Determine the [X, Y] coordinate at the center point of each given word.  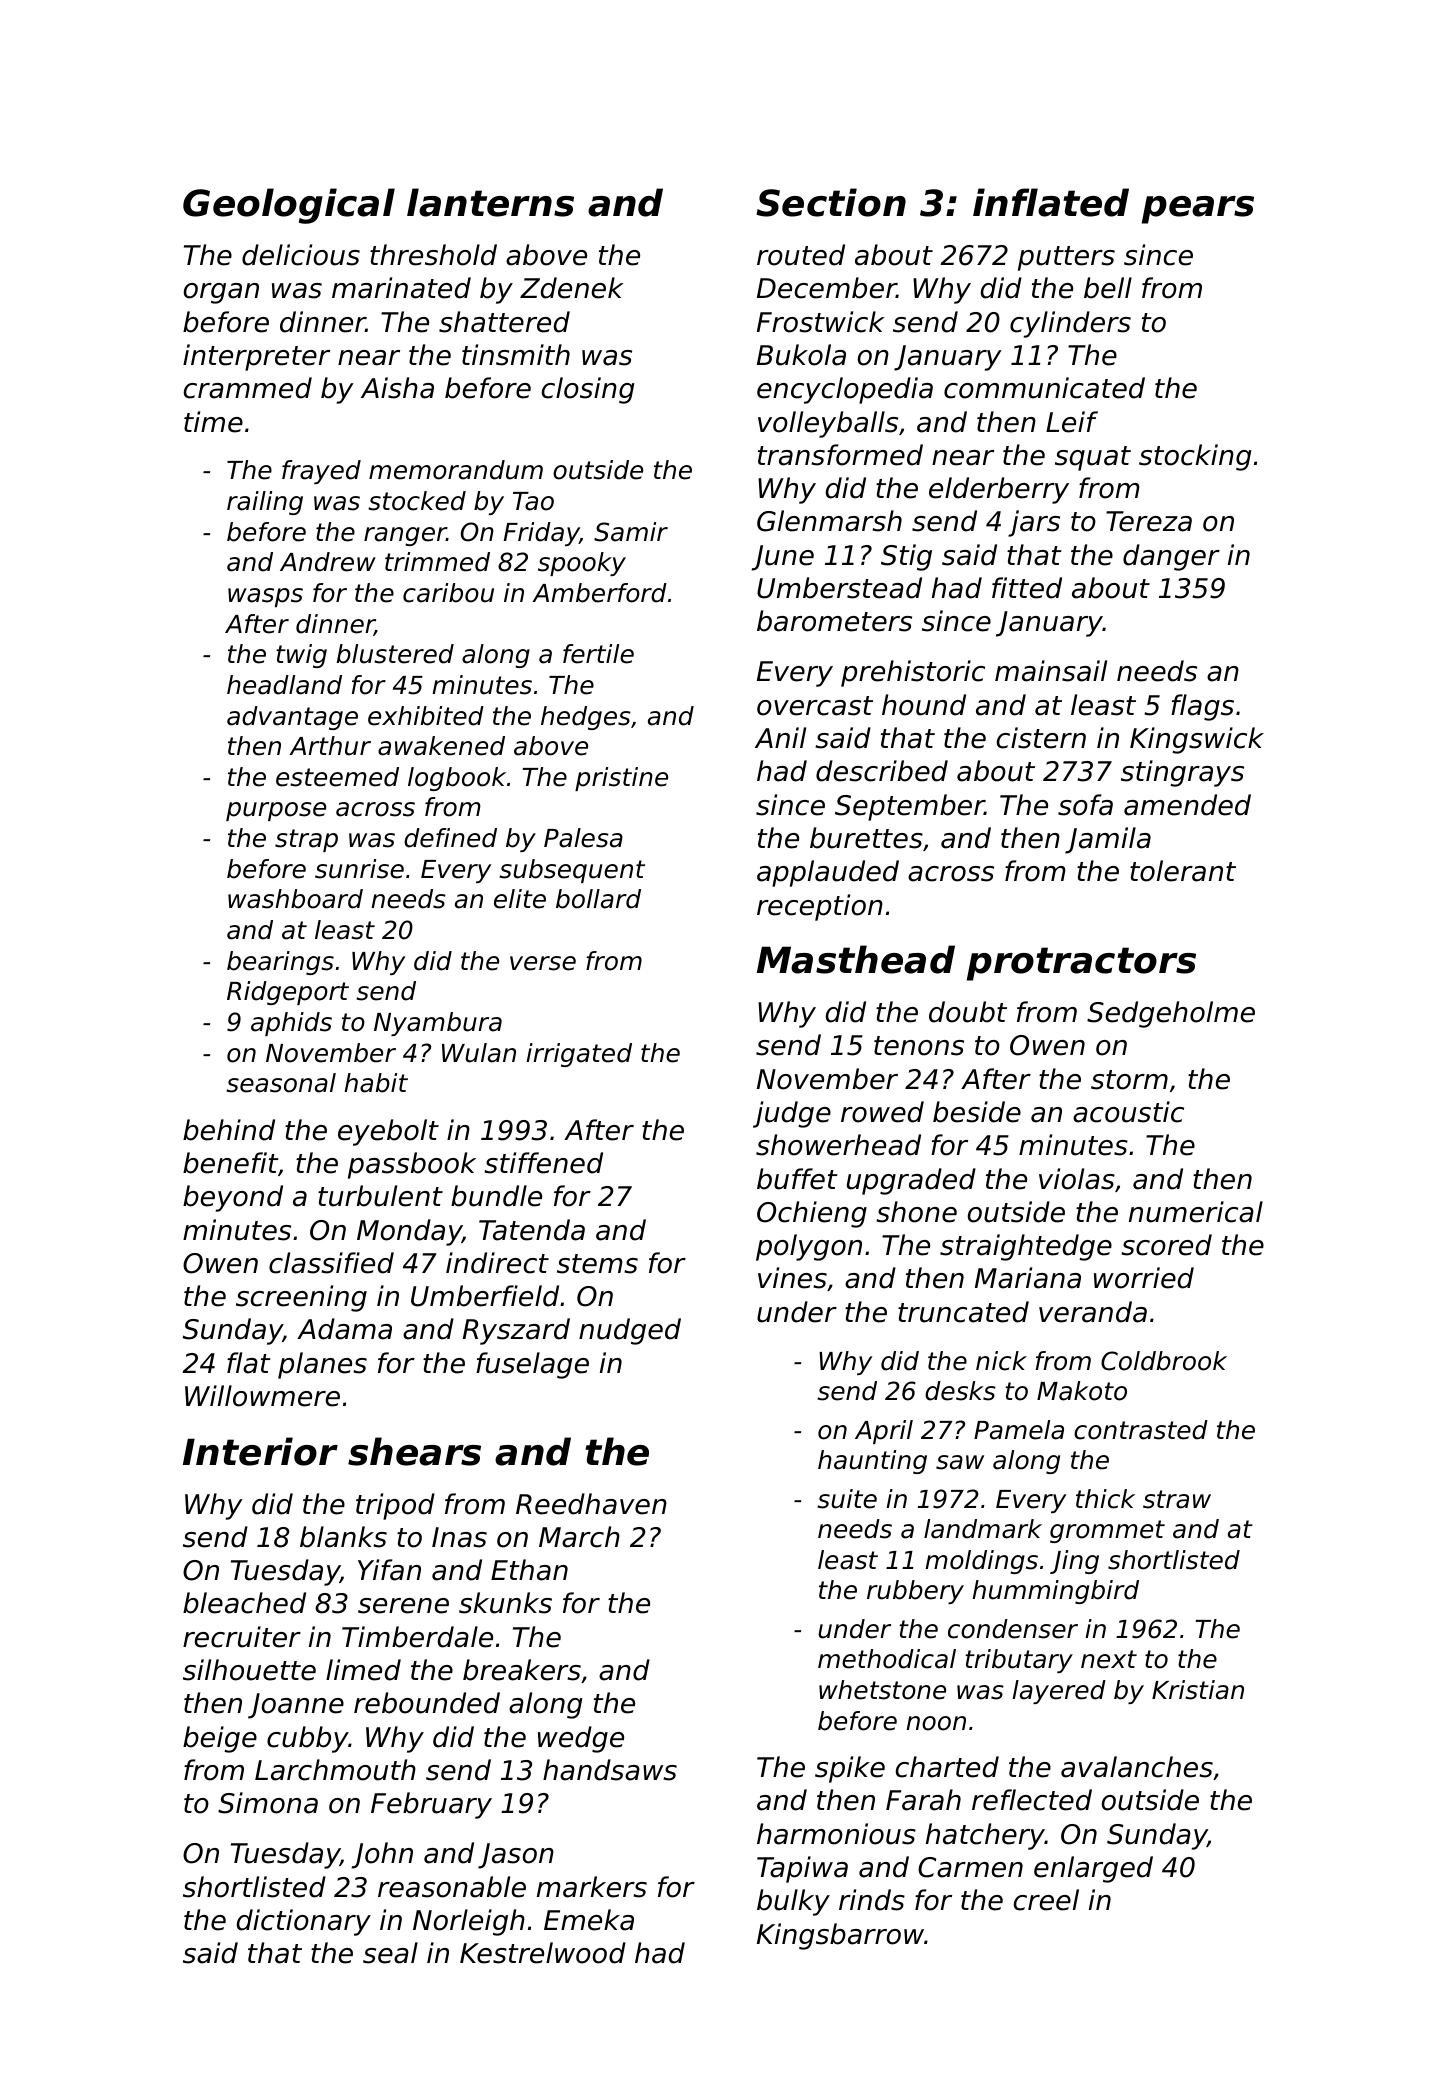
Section [831, 202]
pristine [621, 779]
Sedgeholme [1171, 1014]
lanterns [490, 202]
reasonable [452, 1887]
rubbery [915, 1592]
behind [229, 1130]
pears [1198, 210]
